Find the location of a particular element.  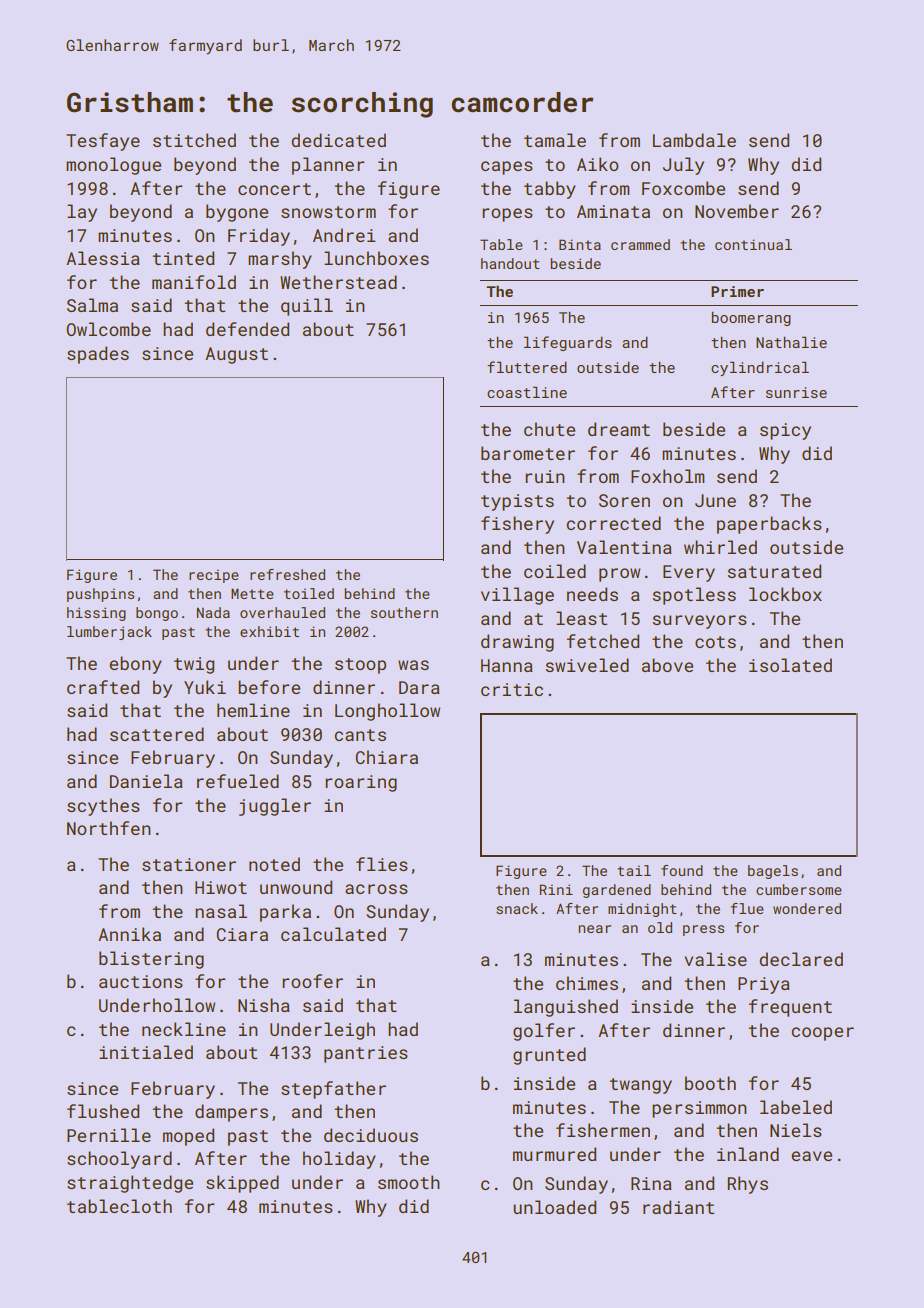

isolated is located at coordinates (790, 665).
